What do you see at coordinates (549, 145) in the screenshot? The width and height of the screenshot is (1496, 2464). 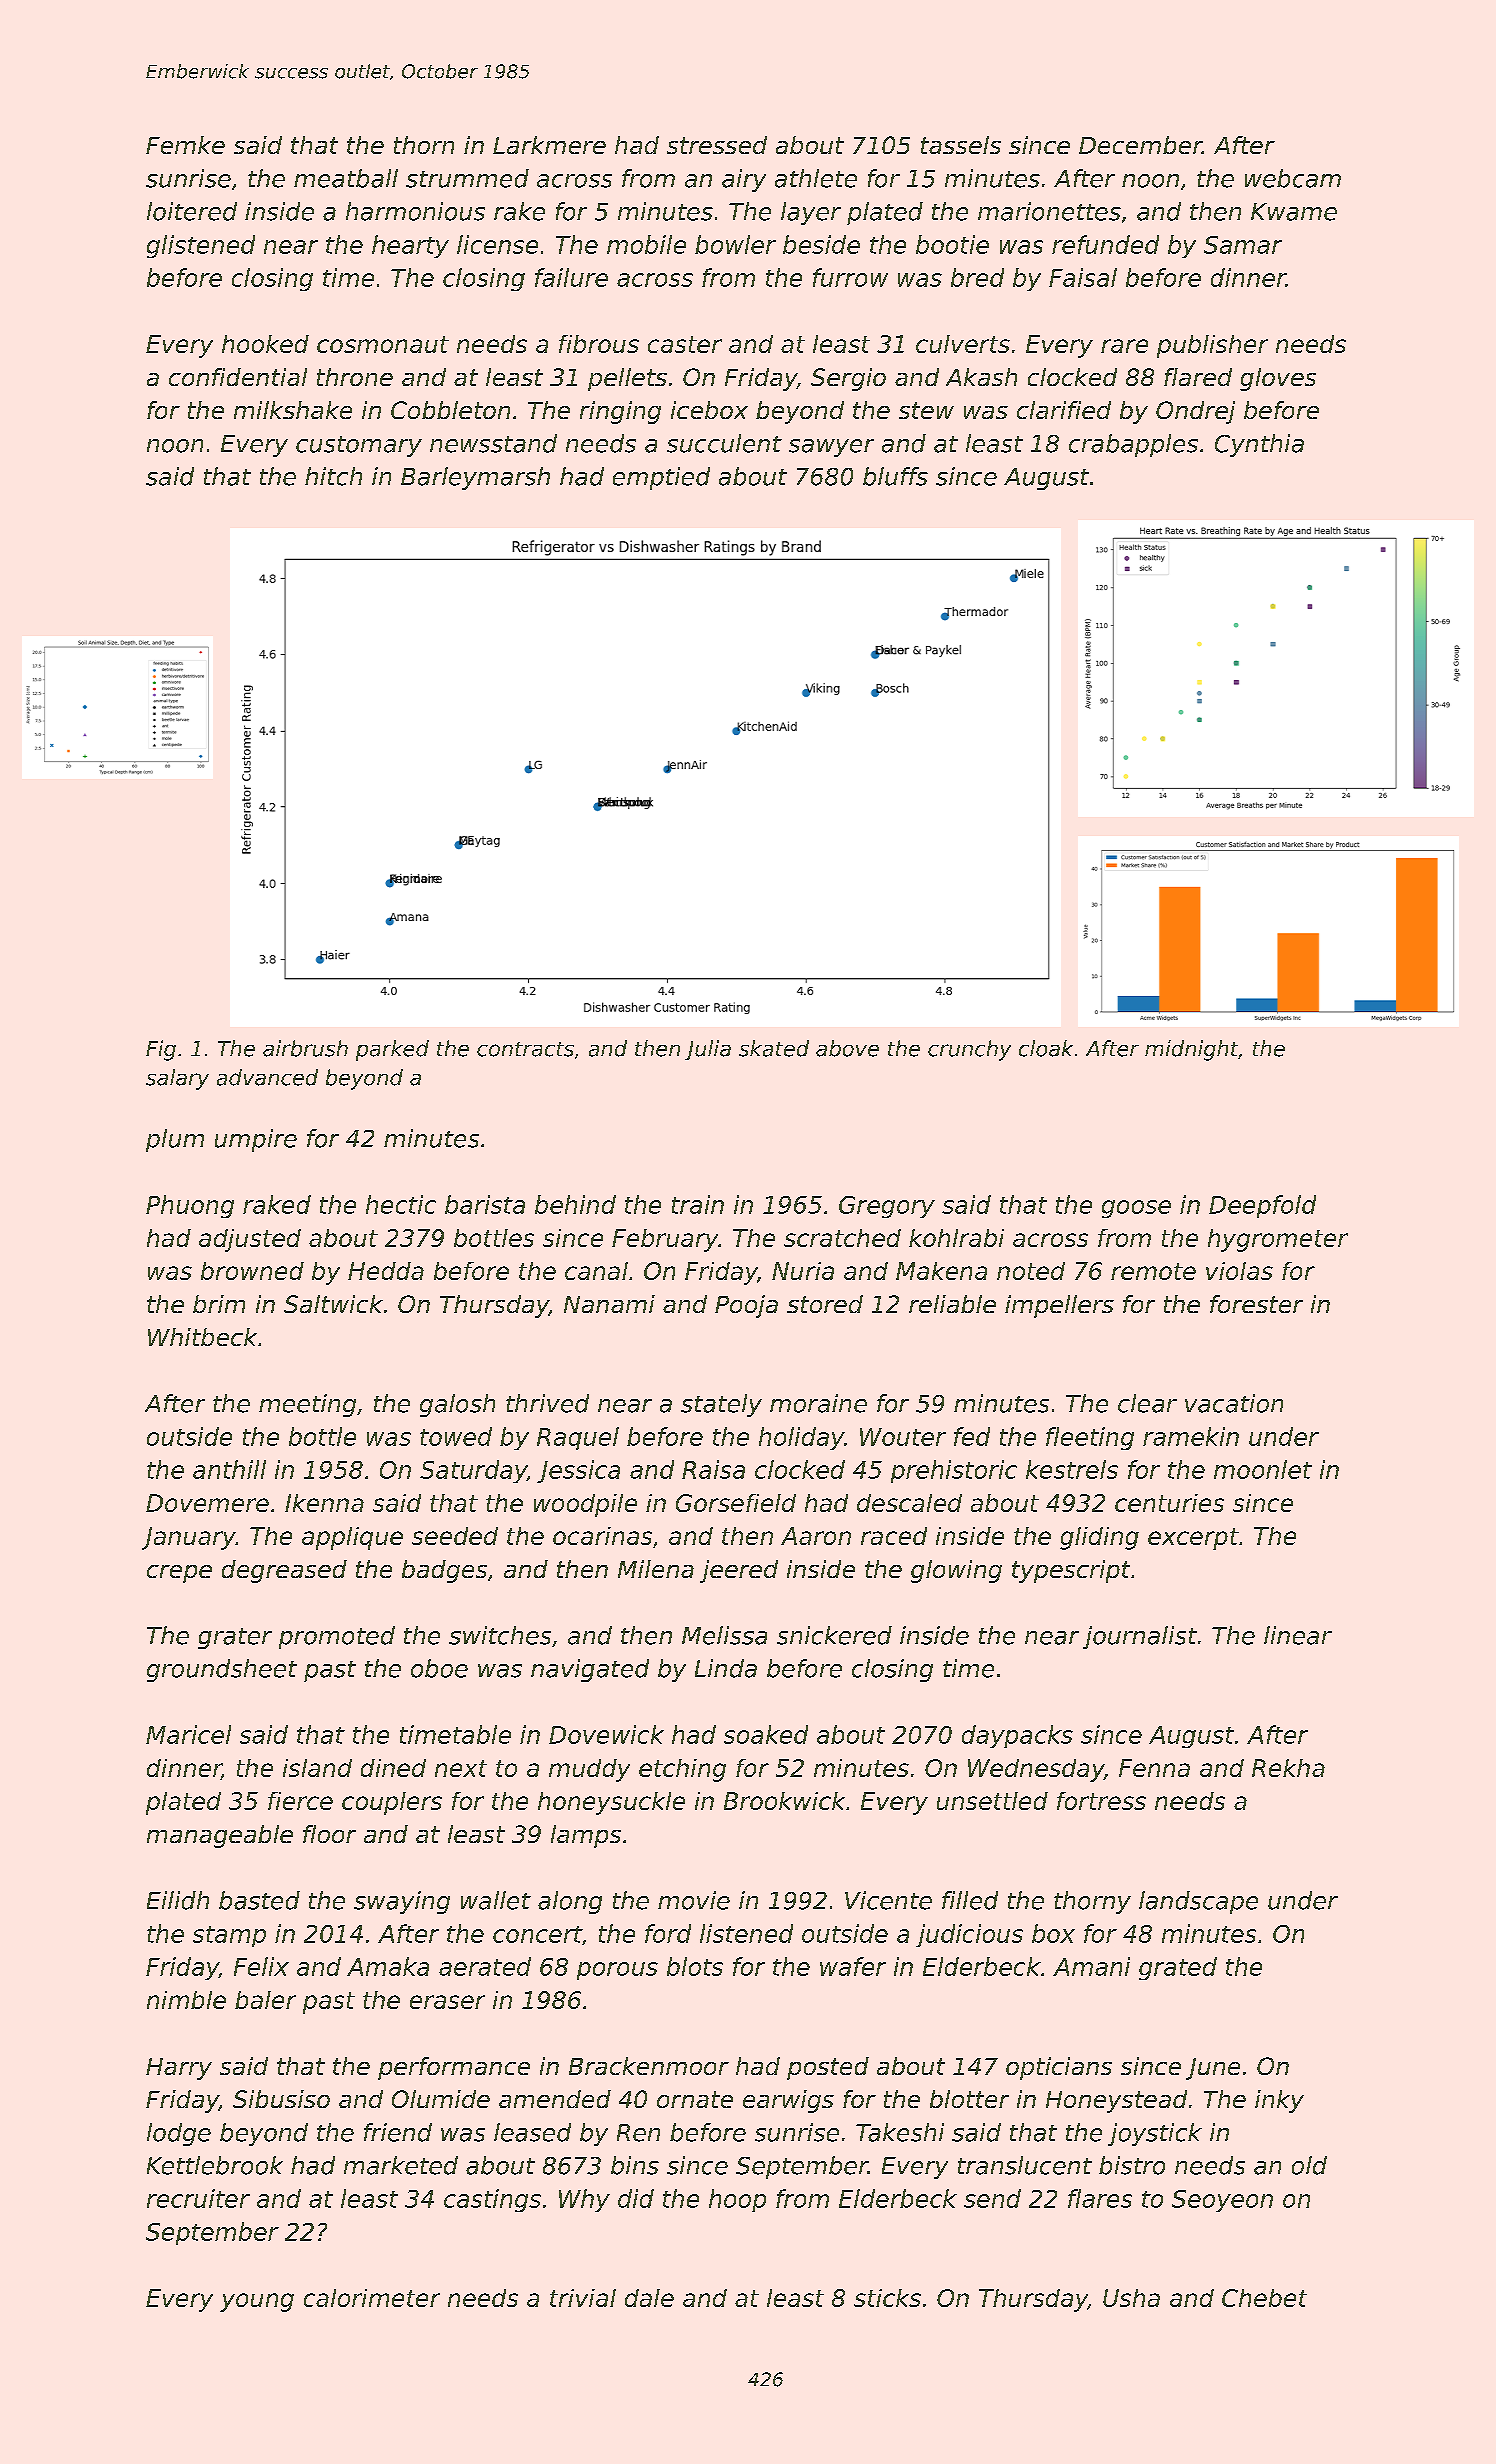 I see `Larkmere` at bounding box center [549, 145].
